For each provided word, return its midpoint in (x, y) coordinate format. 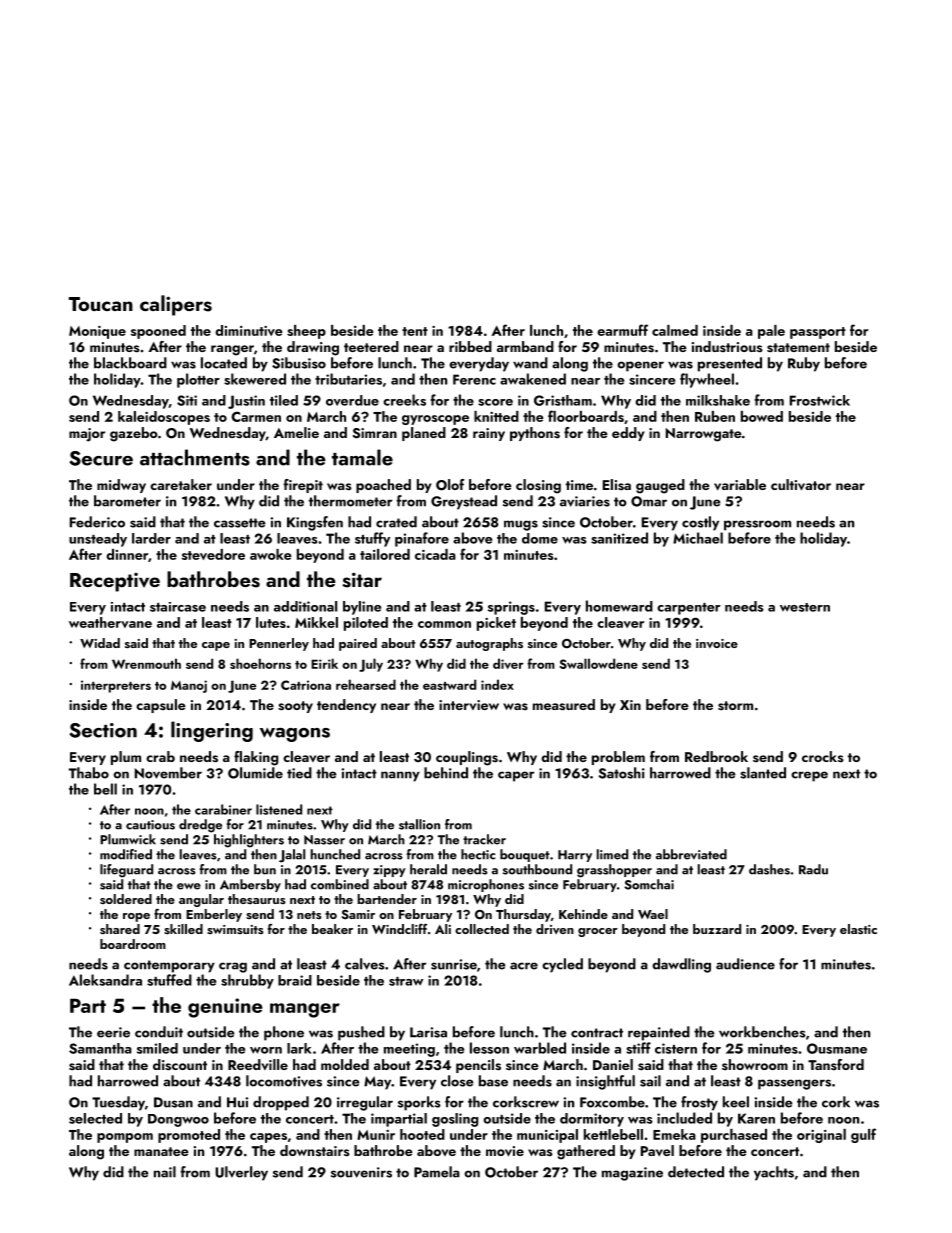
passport (818, 333)
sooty (295, 707)
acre (524, 966)
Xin (630, 705)
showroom (755, 1064)
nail (165, 1172)
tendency (346, 706)
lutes (271, 622)
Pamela (437, 1172)
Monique (97, 332)
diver (508, 663)
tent (415, 331)
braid (295, 980)
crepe (809, 776)
